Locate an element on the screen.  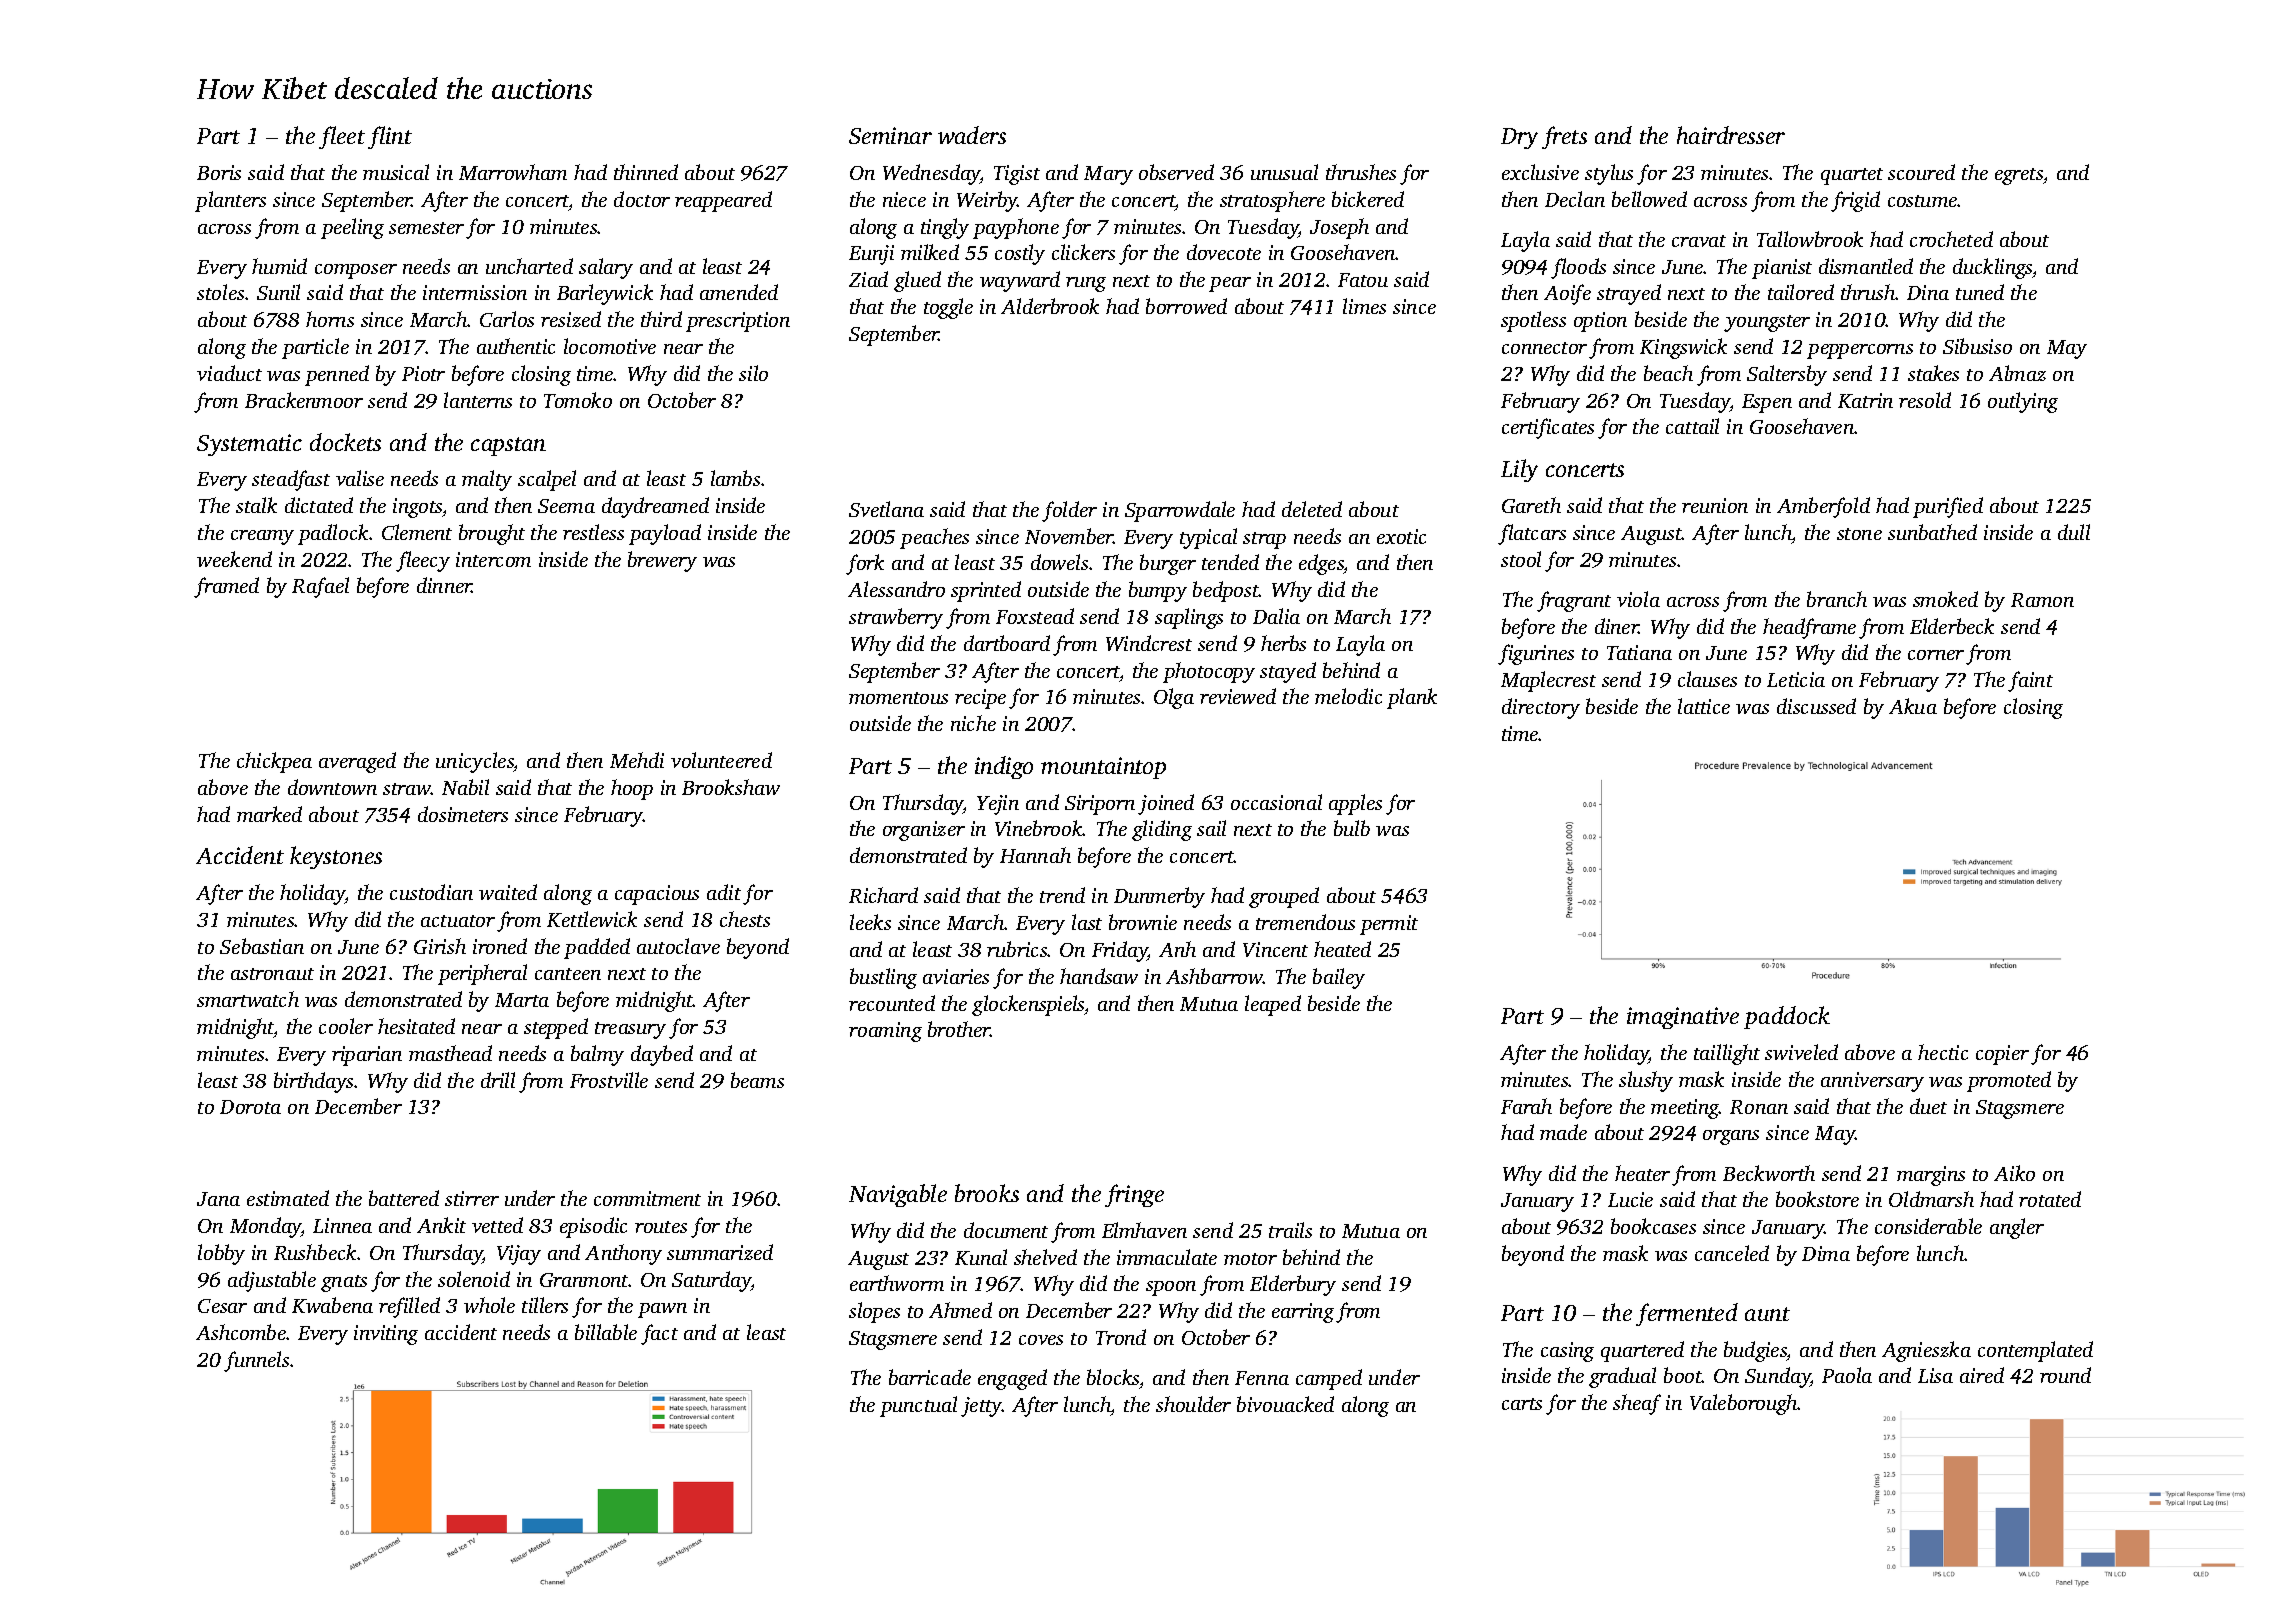
fringe is located at coordinates (1134, 1195).
